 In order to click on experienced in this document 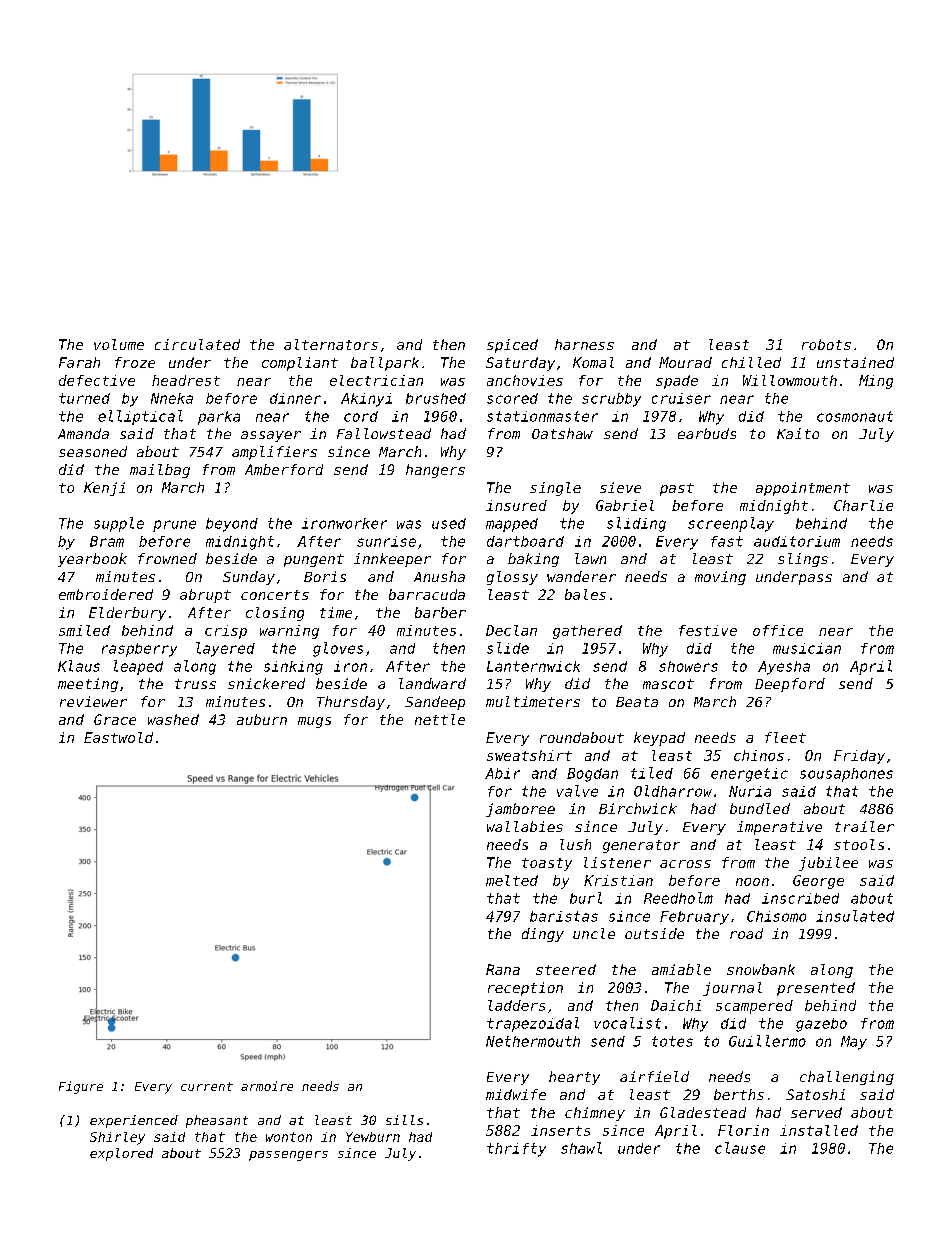, I will do `click(134, 1121)`.
